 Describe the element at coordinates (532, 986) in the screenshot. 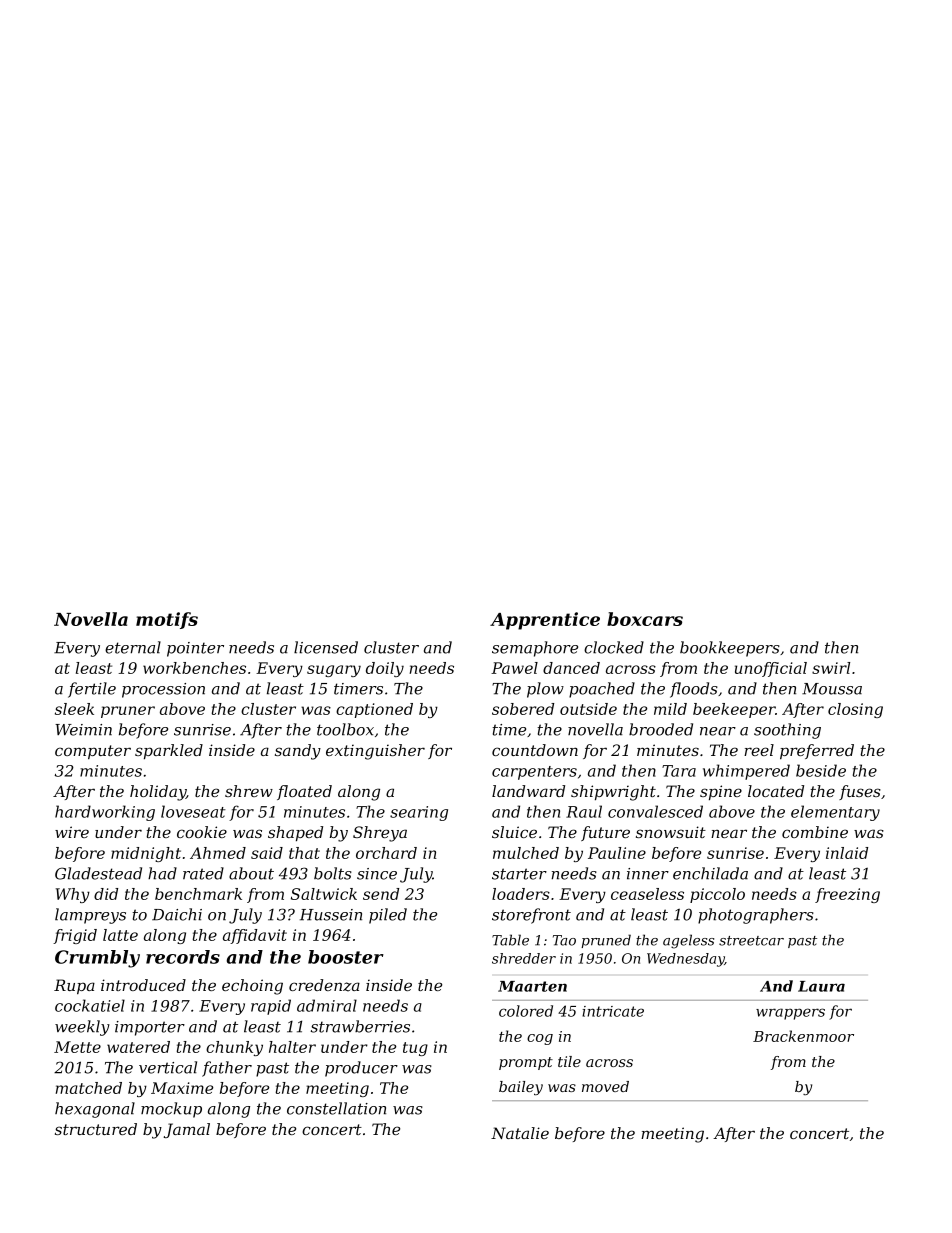

I see `Maarten` at that location.
